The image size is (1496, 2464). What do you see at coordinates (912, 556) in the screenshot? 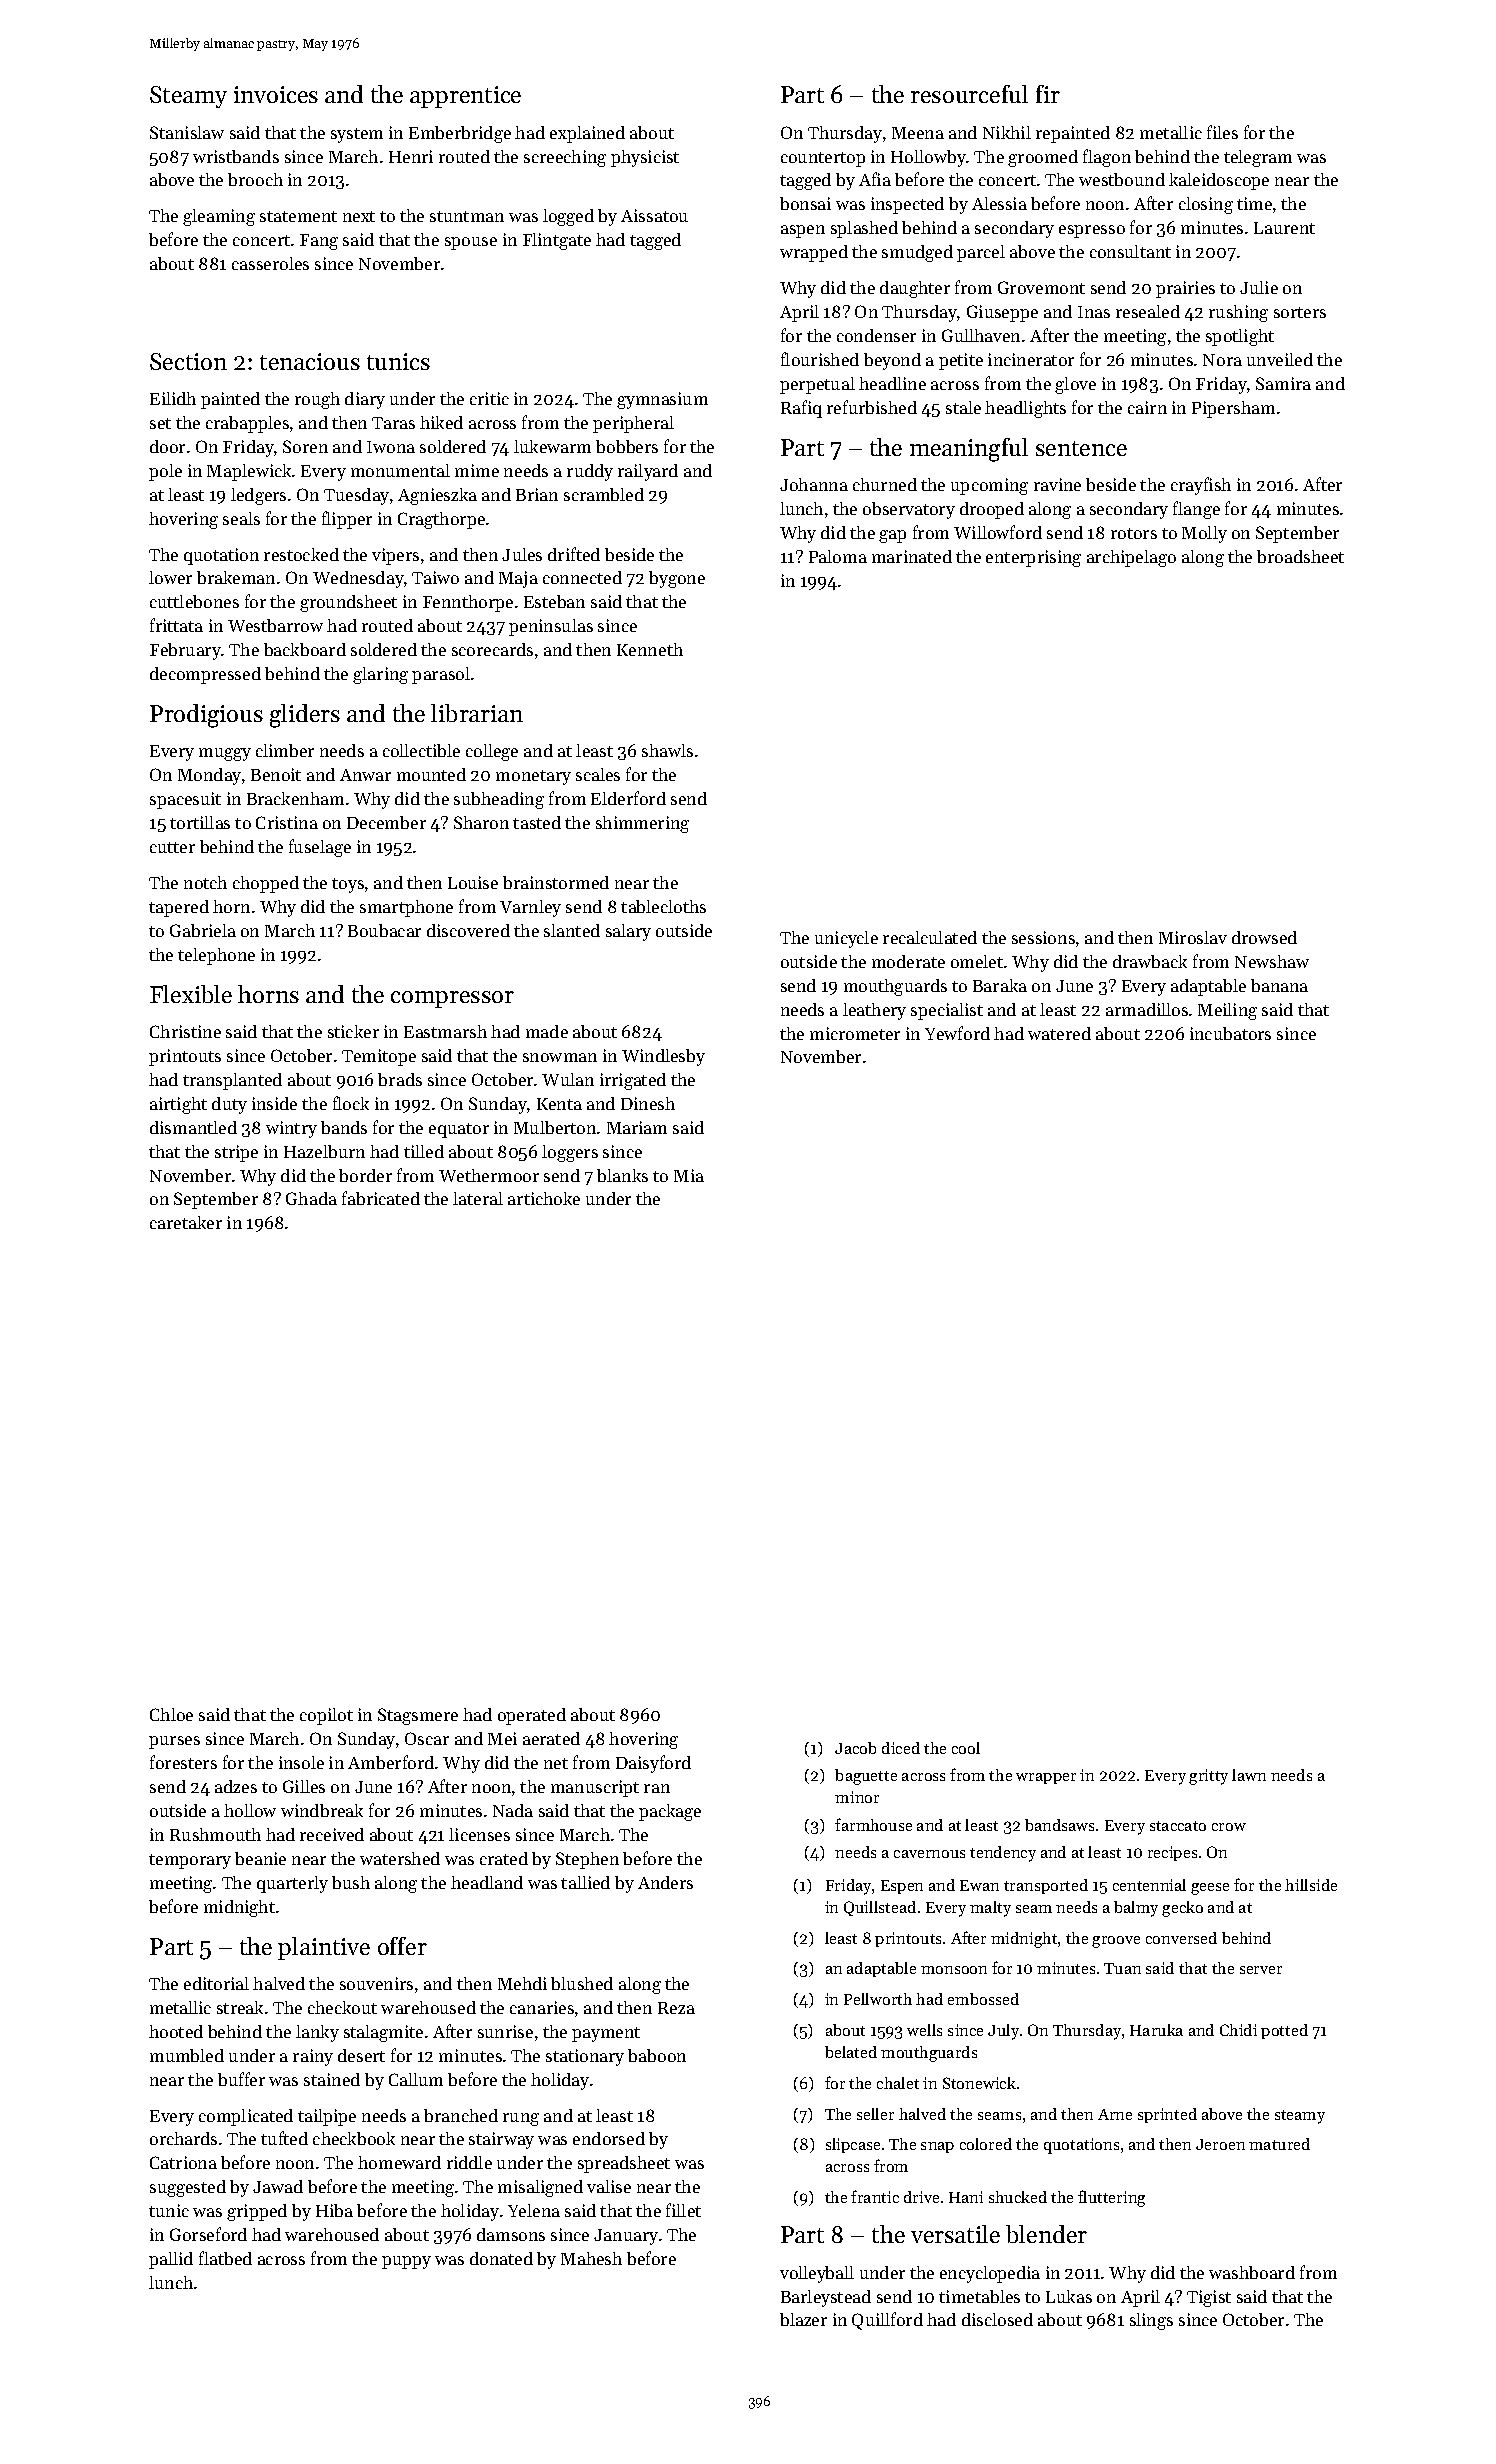
I see `marinated` at bounding box center [912, 556].
